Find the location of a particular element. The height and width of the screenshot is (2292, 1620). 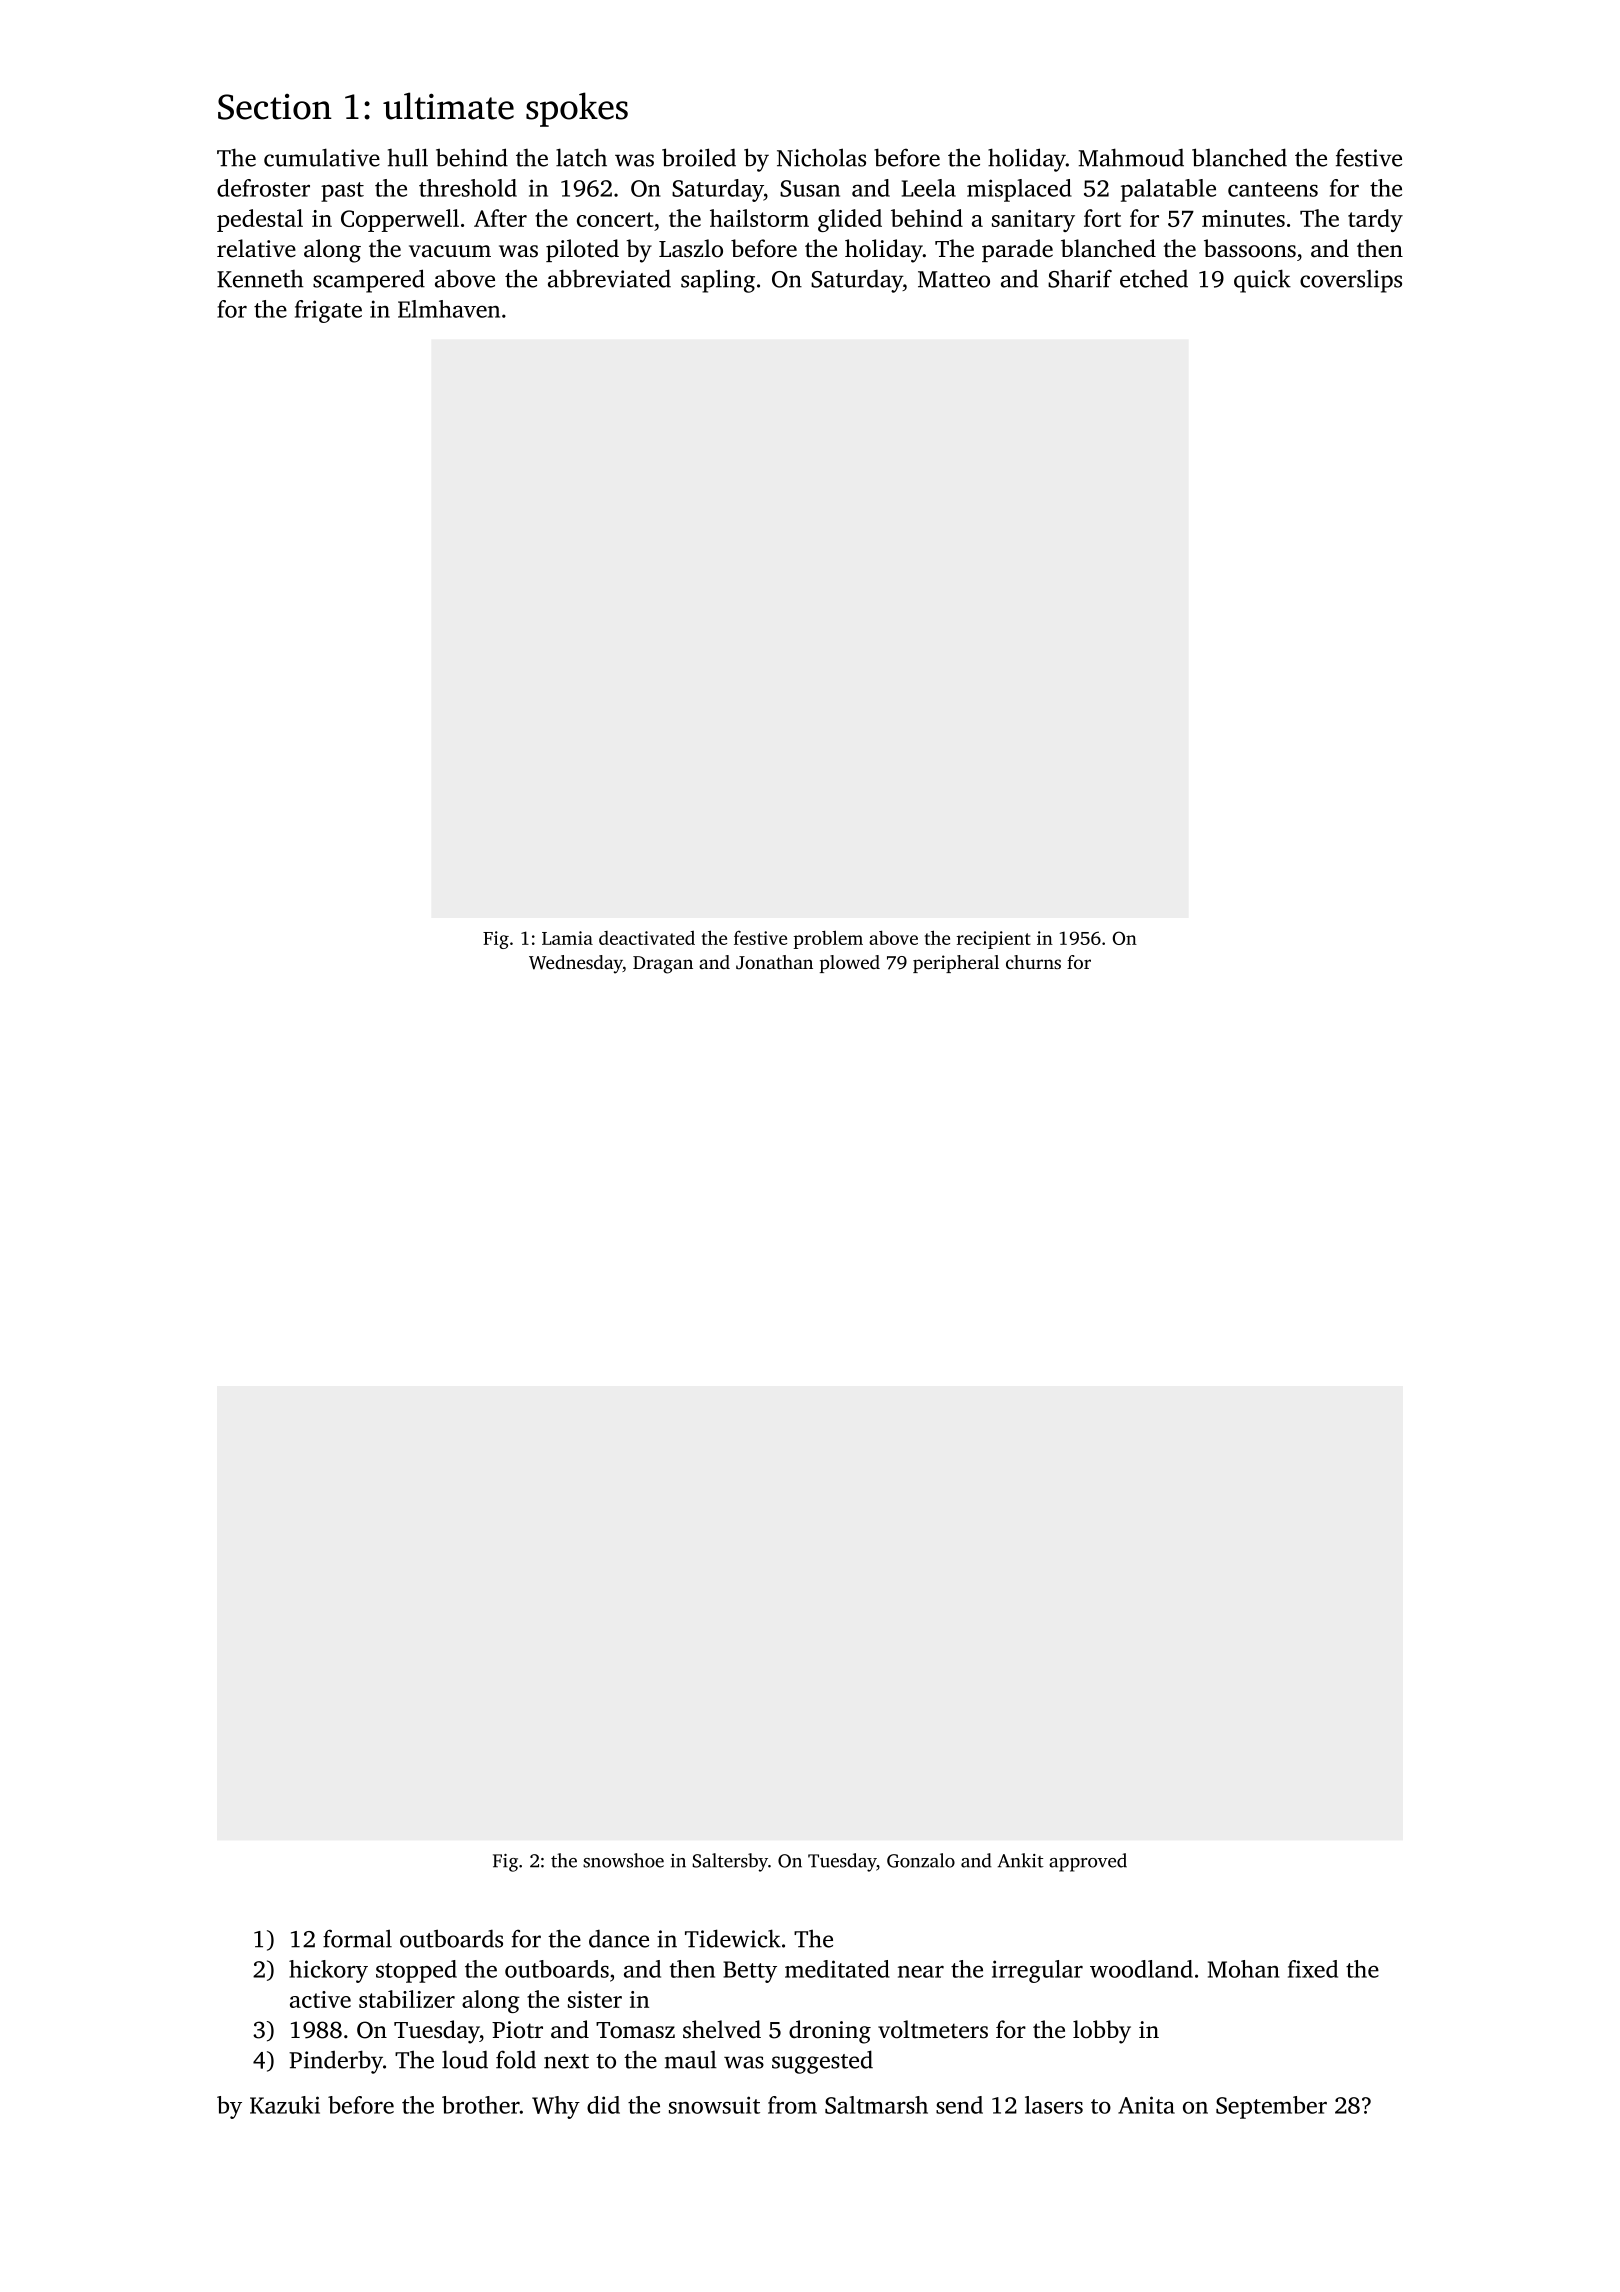

peripheral is located at coordinates (956, 964).
